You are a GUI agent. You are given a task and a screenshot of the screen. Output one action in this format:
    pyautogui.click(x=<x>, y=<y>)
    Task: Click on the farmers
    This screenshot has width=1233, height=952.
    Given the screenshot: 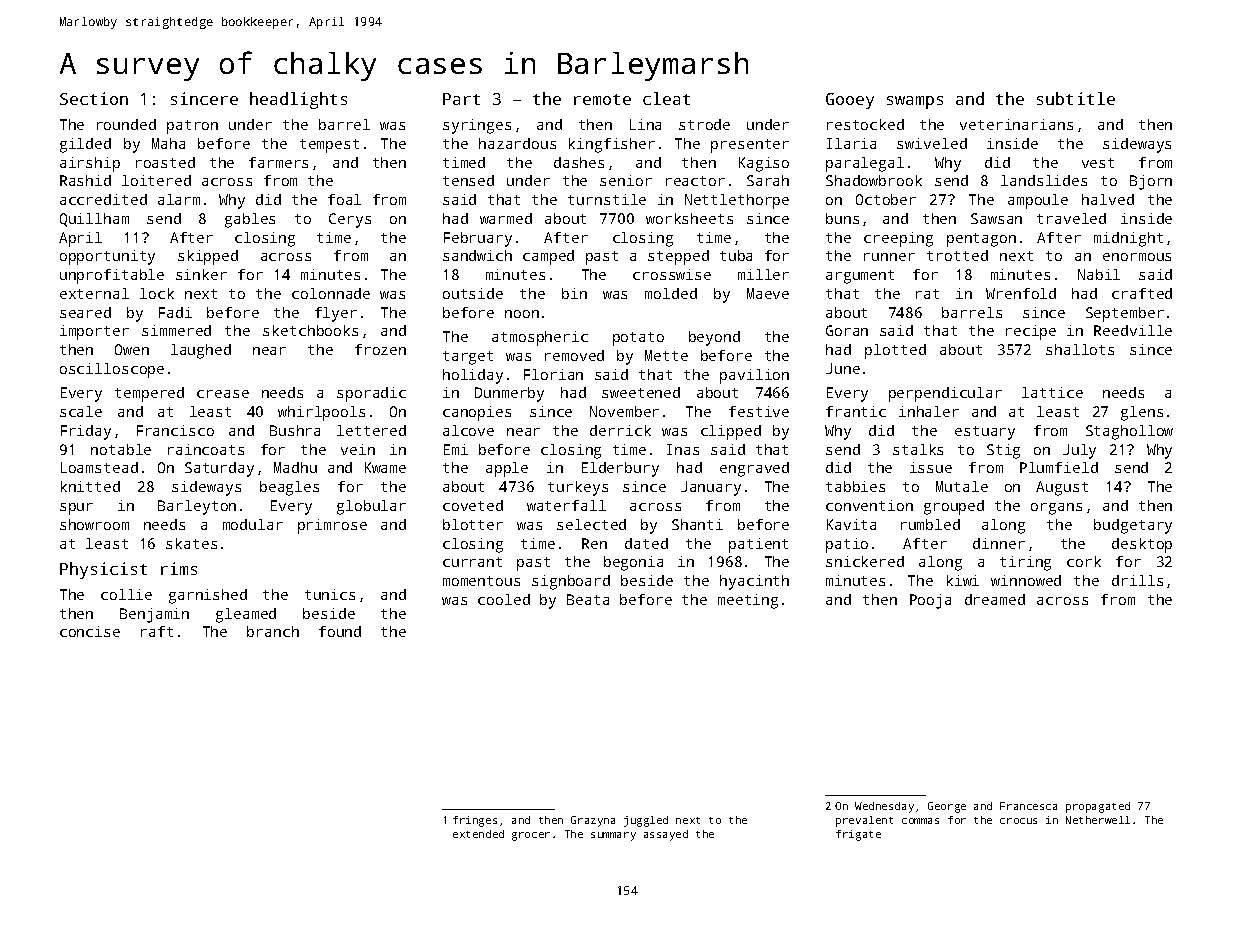 What is the action you would take?
    pyautogui.click(x=278, y=162)
